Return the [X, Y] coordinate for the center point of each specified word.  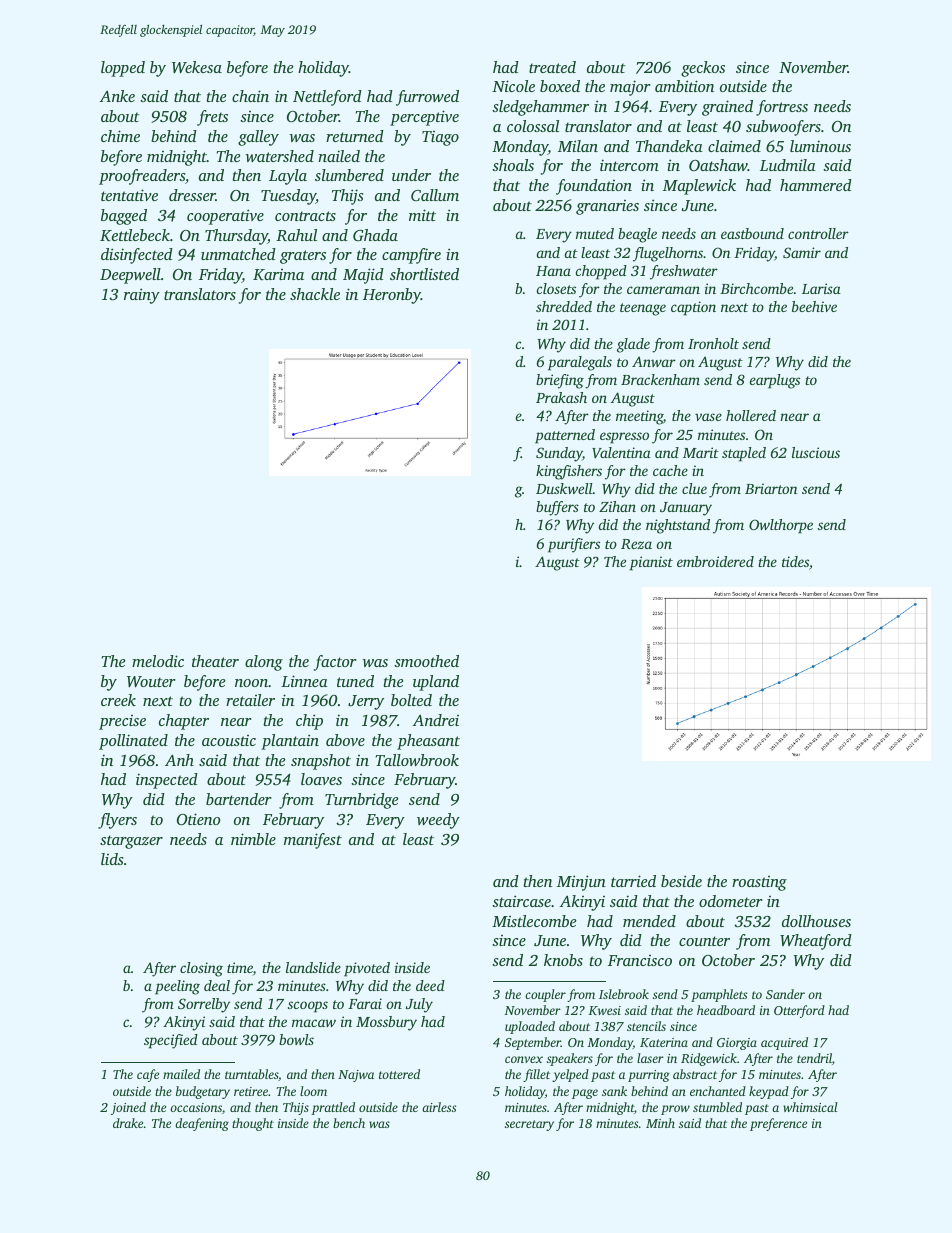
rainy [142, 296]
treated [552, 67]
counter [704, 941]
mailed [181, 1074]
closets [556, 288]
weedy [438, 821]
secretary [529, 1125]
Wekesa [197, 67]
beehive [814, 306]
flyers [117, 821]
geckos [703, 69]
